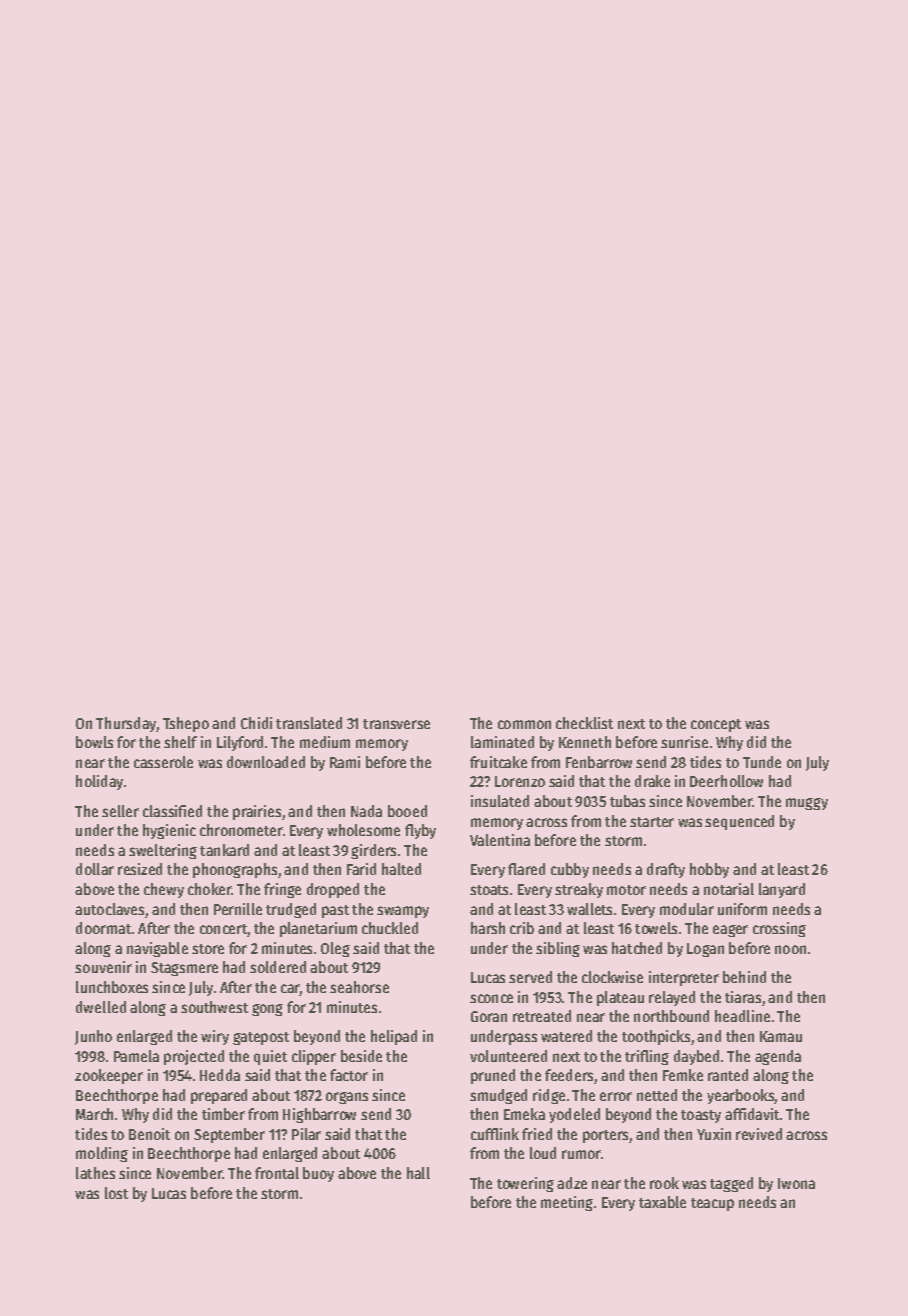  Describe the element at coordinates (744, 977) in the document. I see `behind` at that location.
